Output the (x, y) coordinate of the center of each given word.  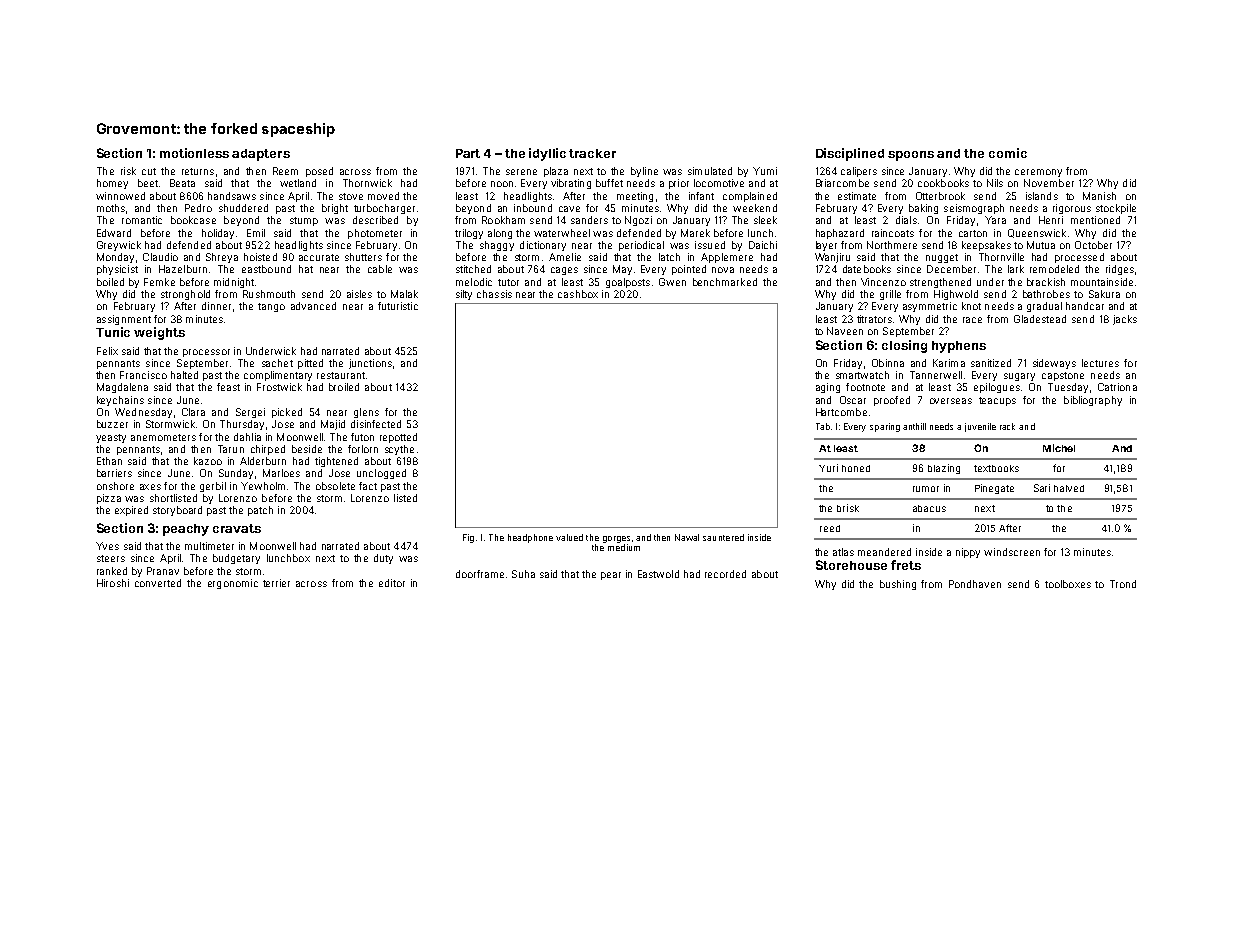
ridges (1120, 270)
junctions (370, 364)
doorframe (480, 574)
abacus (929, 508)
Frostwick (279, 387)
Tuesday (1068, 388)
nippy (968, 553)
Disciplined (850, 154)
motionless (194, 153)
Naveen (845, 331)
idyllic (547, 154)
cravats (237, 528)
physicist (117, 270)
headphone (530, 538)
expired (131, 511)
